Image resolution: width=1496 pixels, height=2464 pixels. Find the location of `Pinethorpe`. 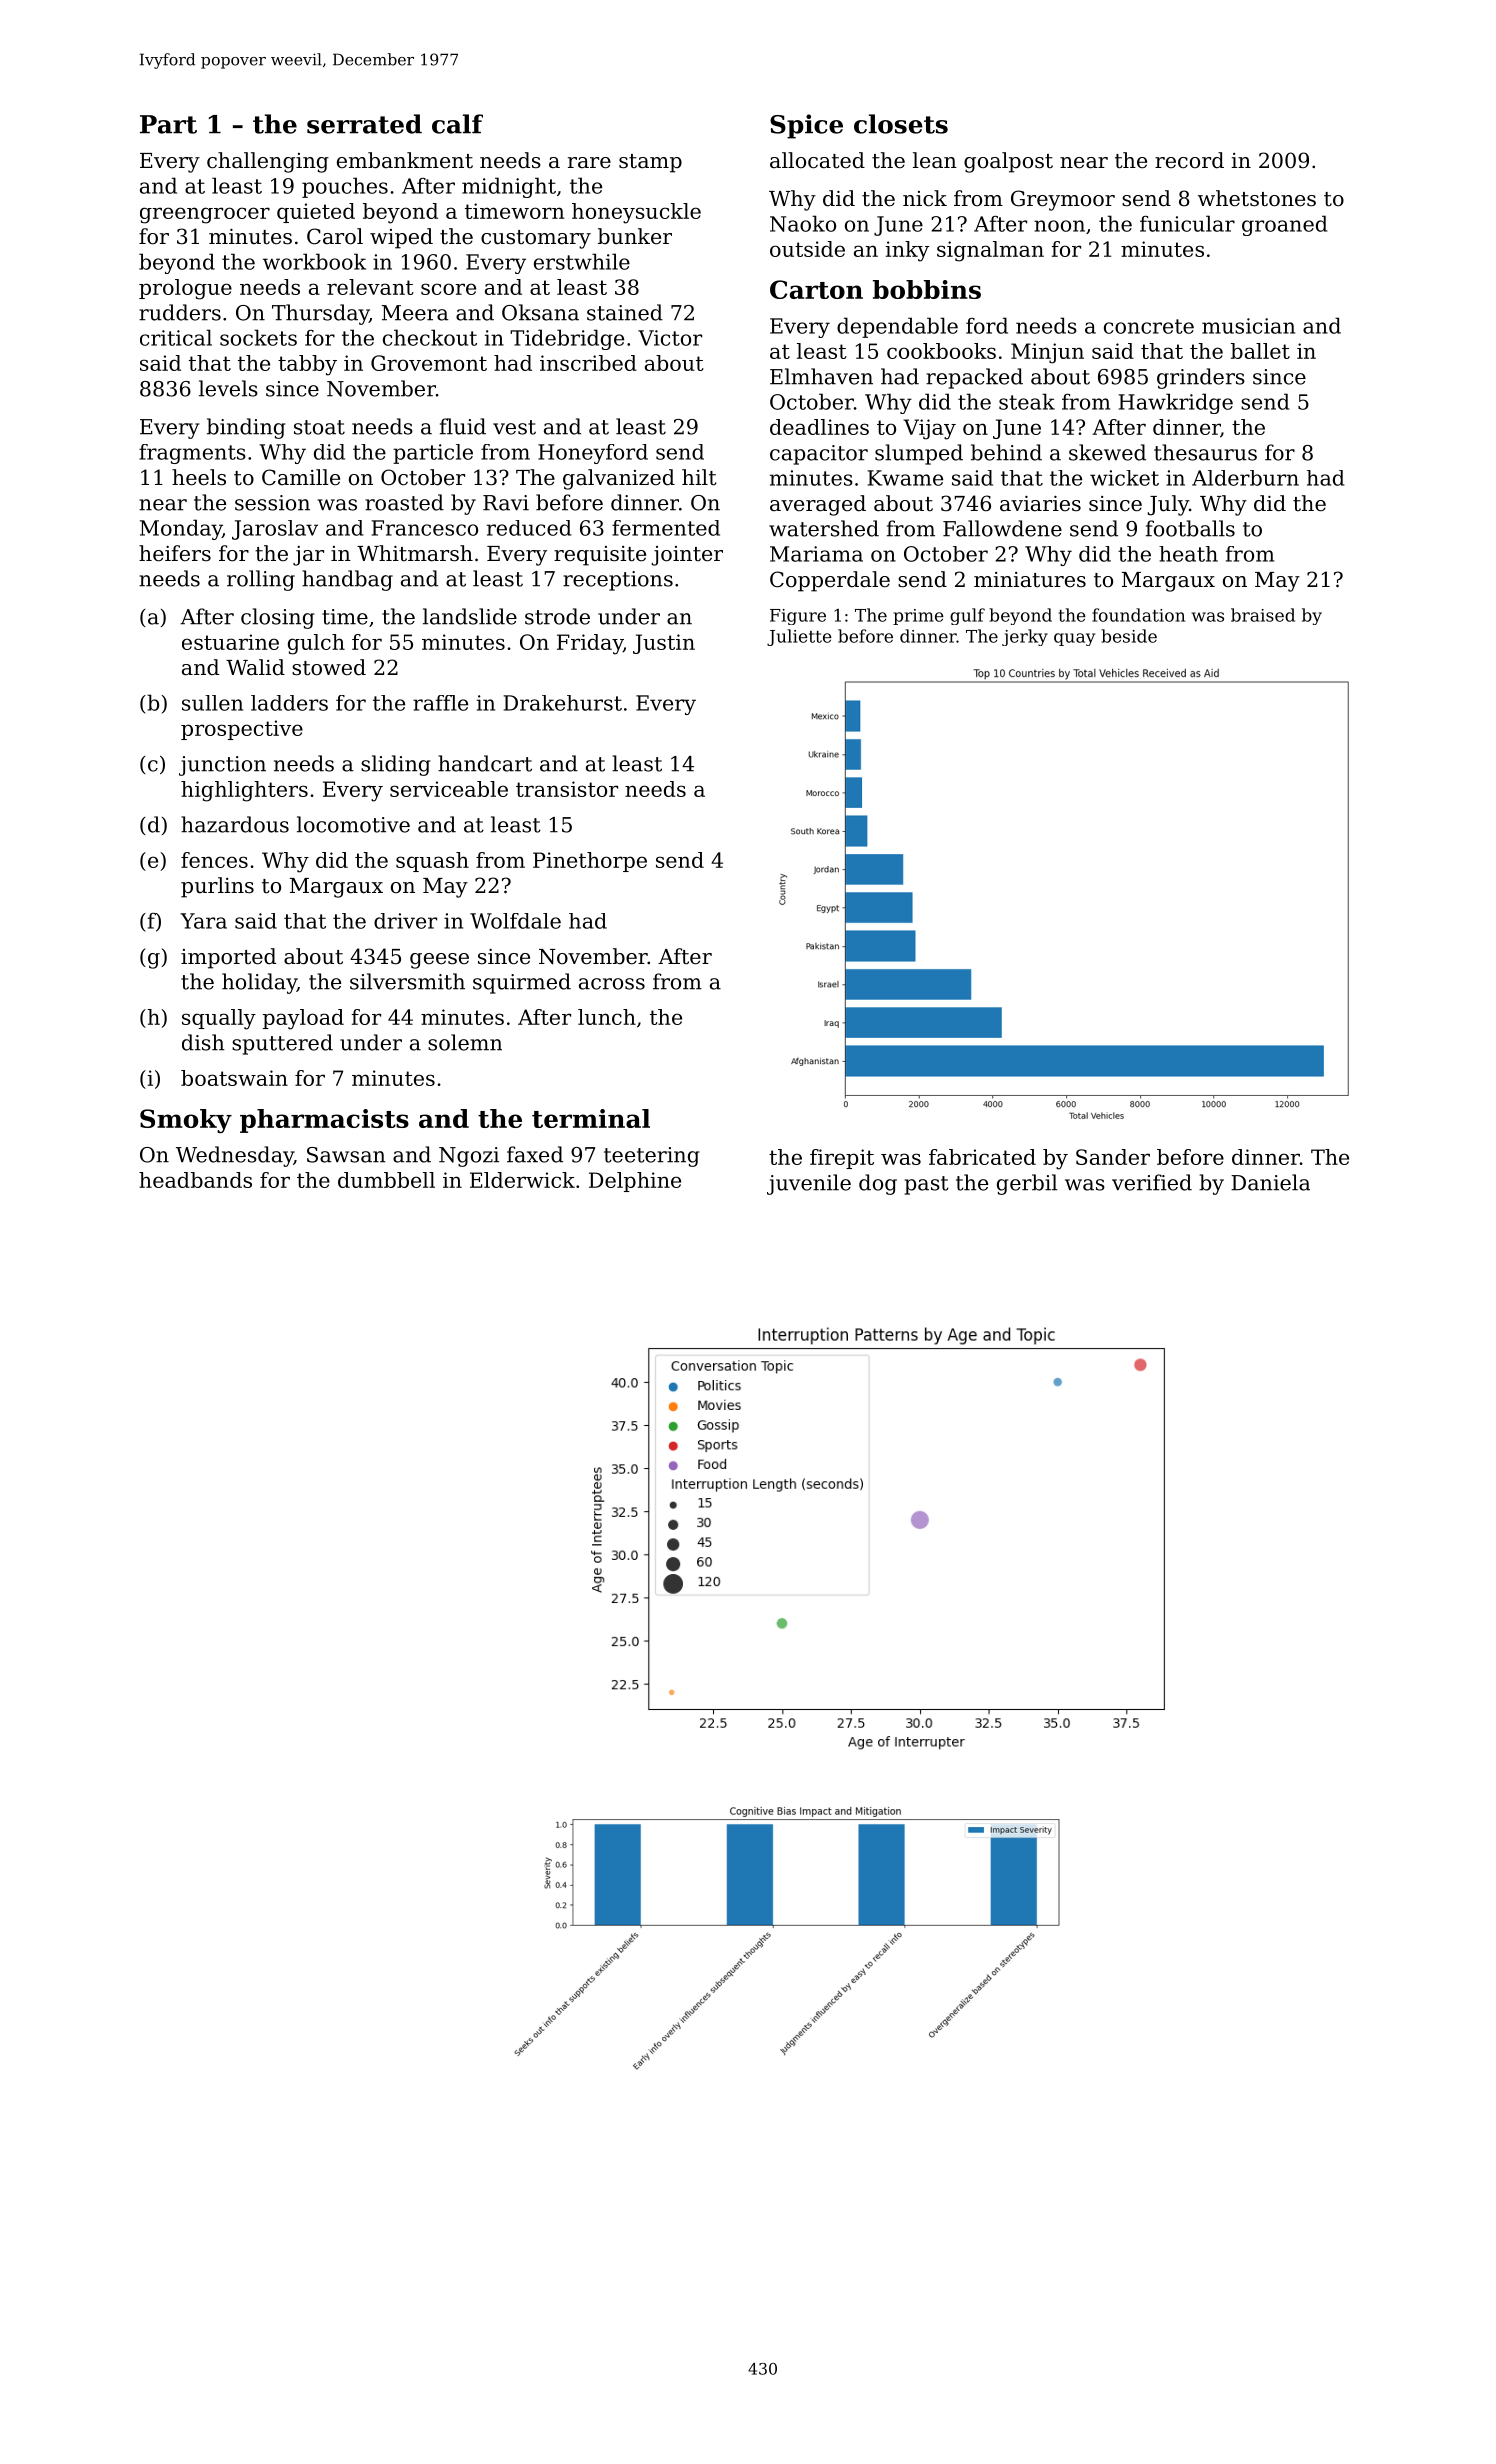

Pinethorpe is located at coordinates (590, 862).
